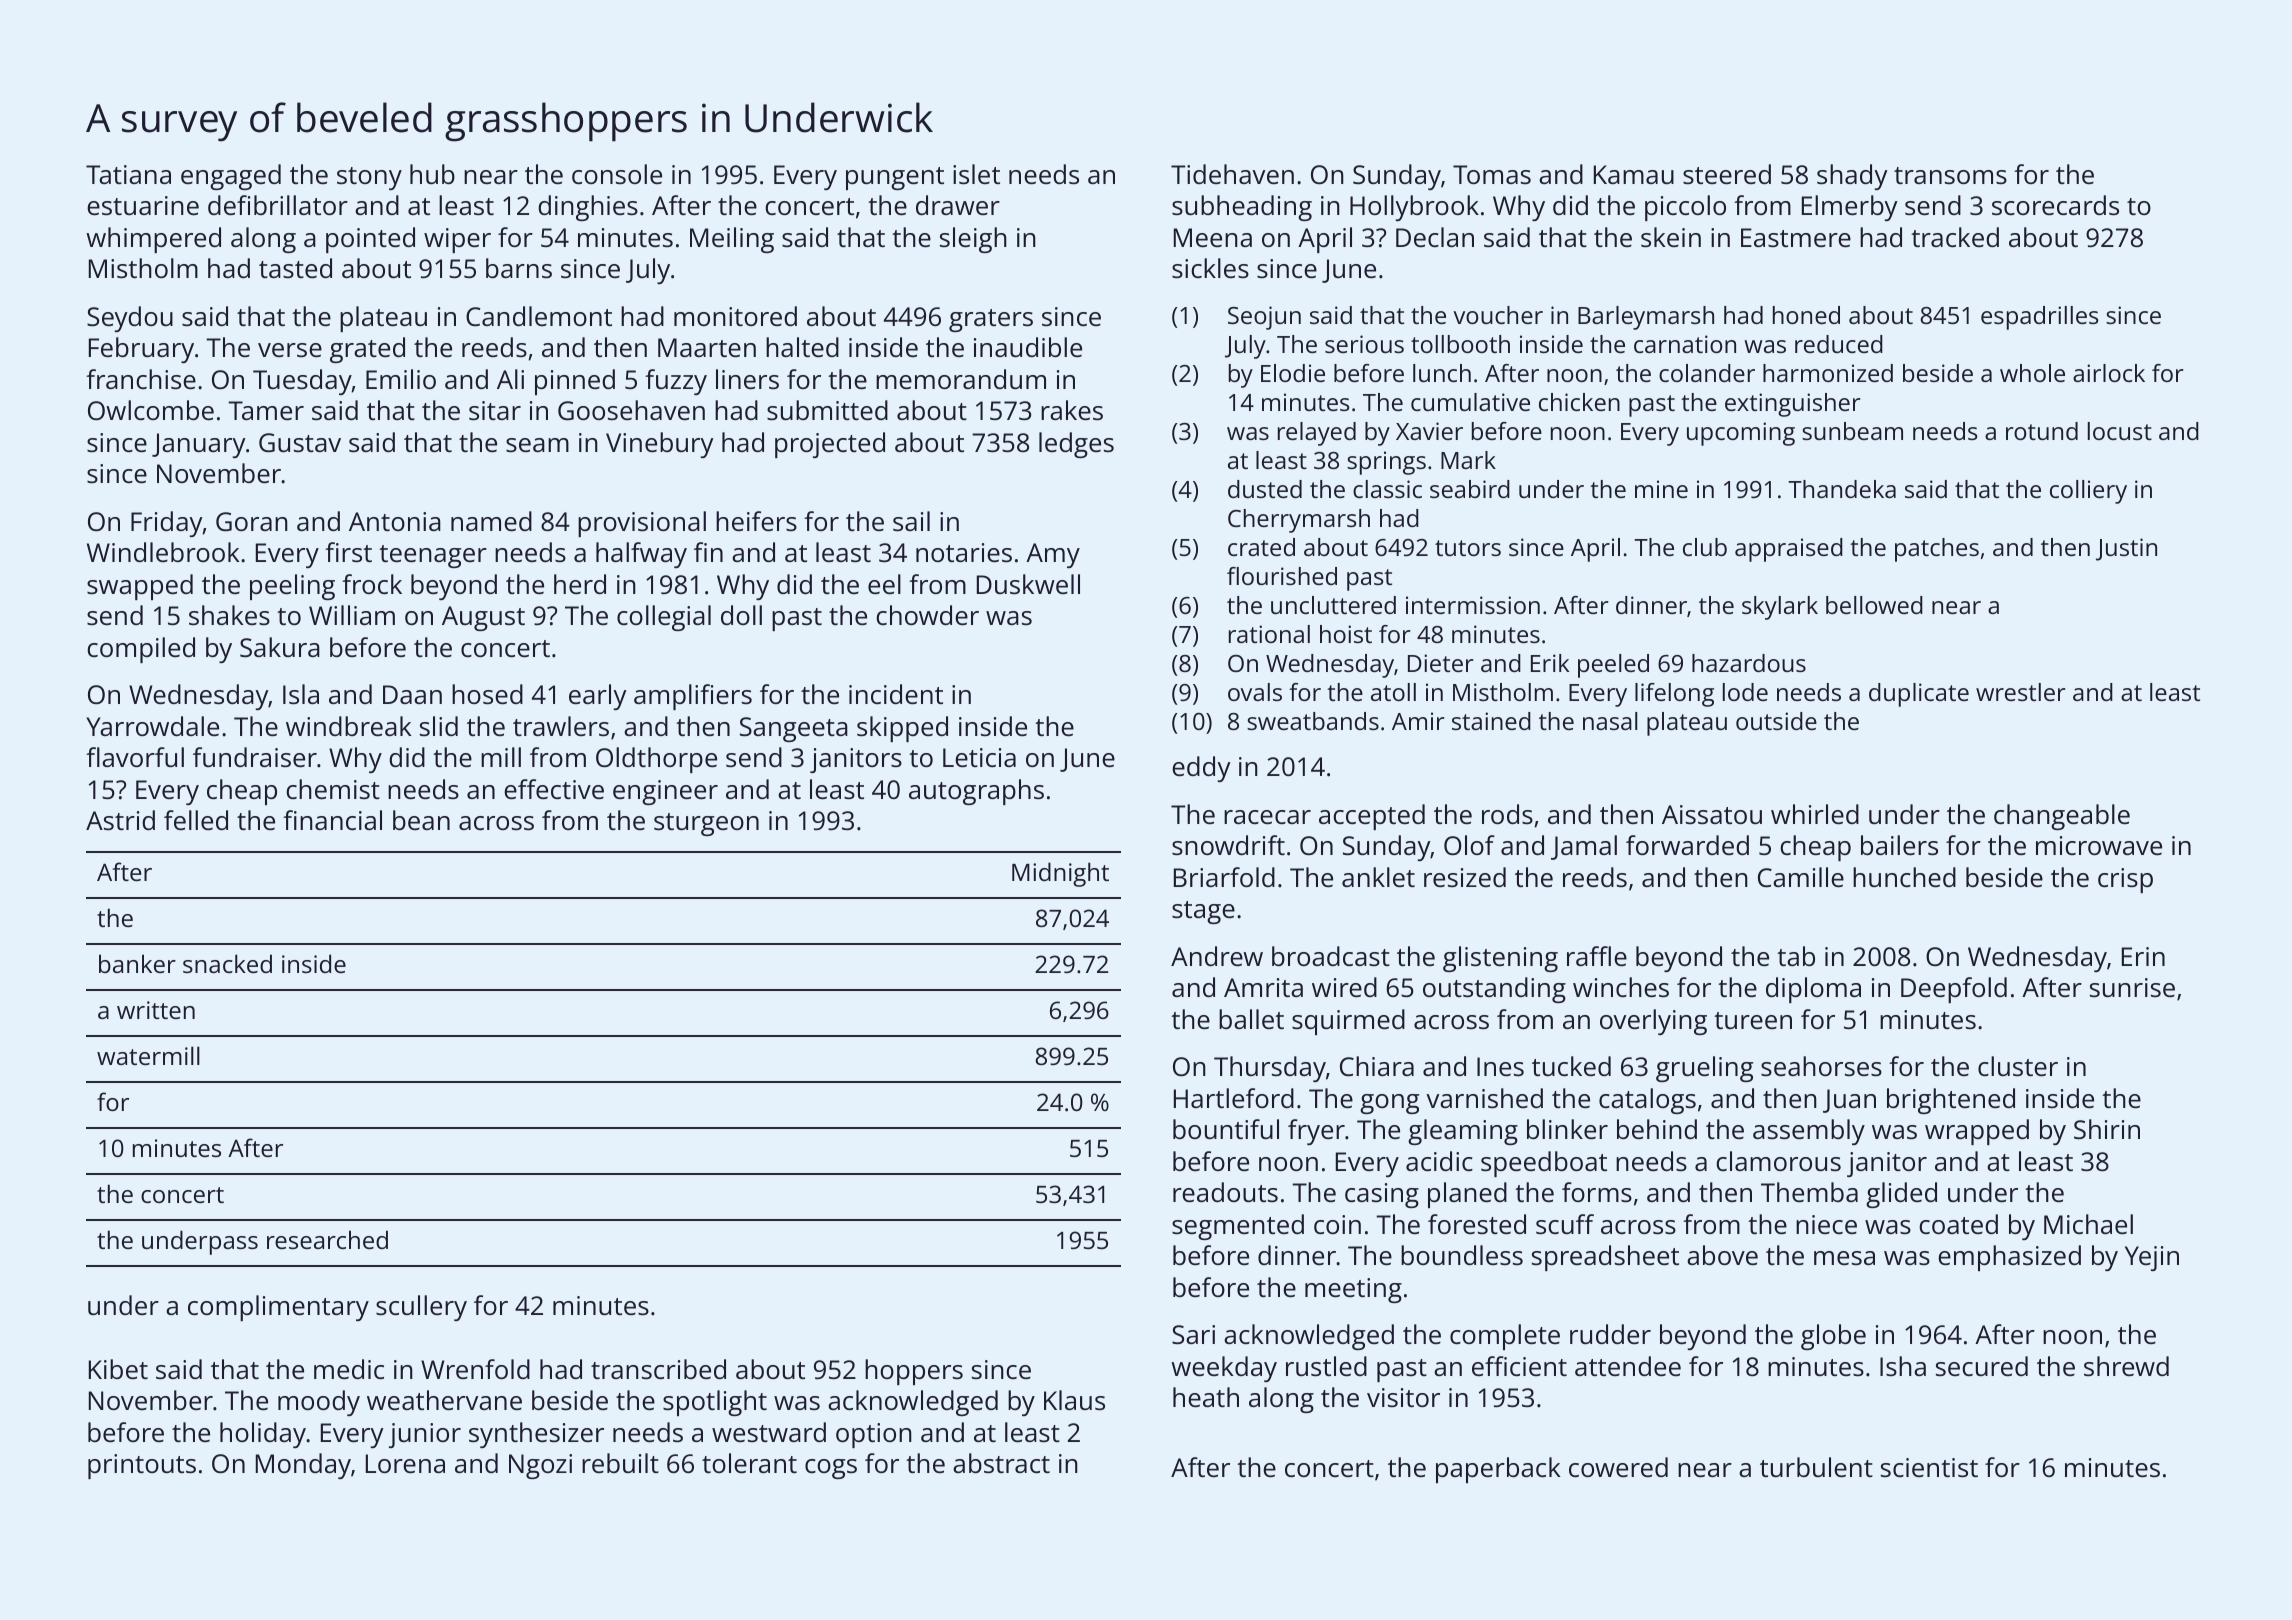  Describe the element at coordinates (1687, 845) in the page. I see `forwarded` at that location.
